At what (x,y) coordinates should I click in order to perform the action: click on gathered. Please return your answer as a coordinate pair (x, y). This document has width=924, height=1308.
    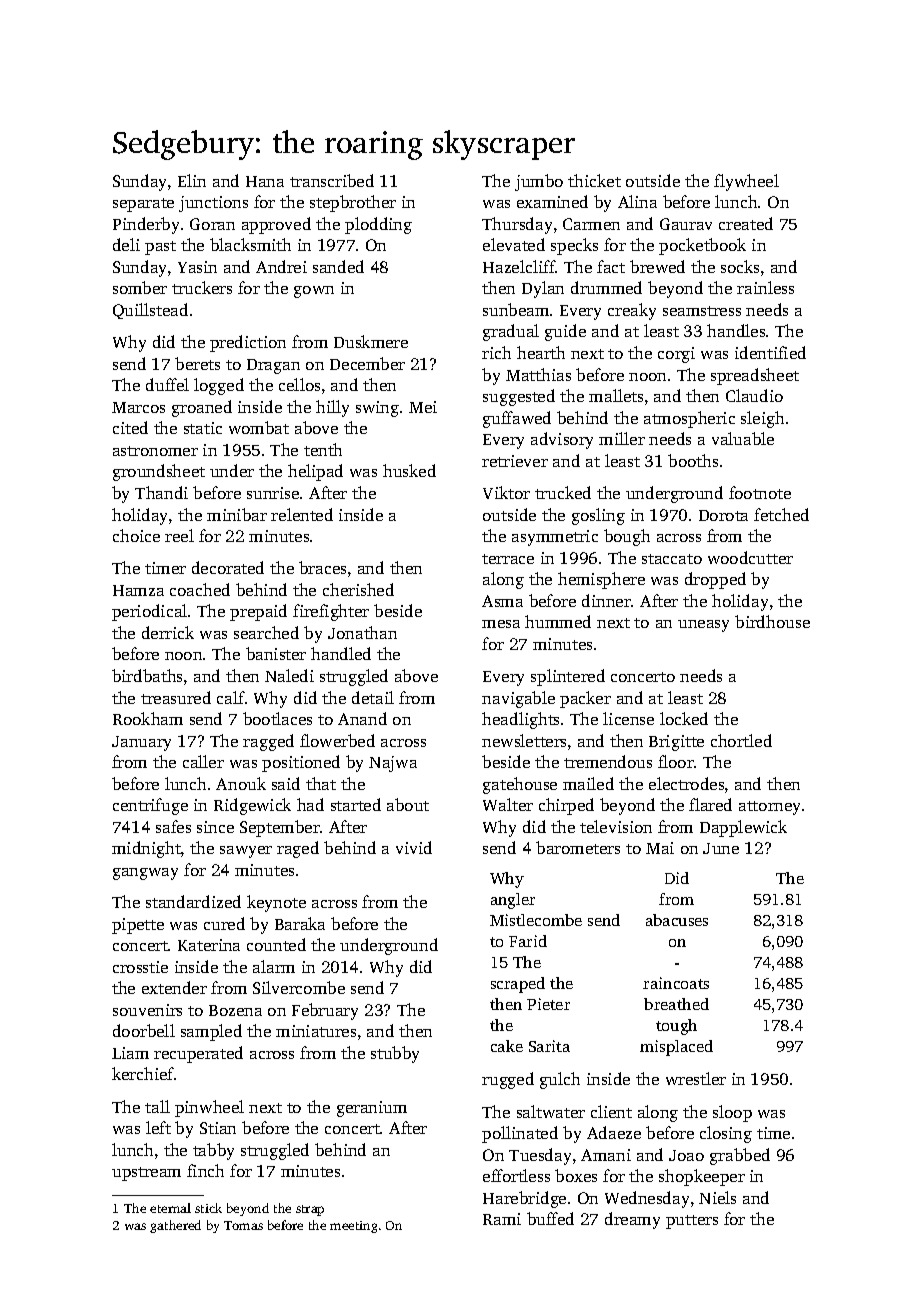
    Looking at the image, I should click on (175, 1226).
